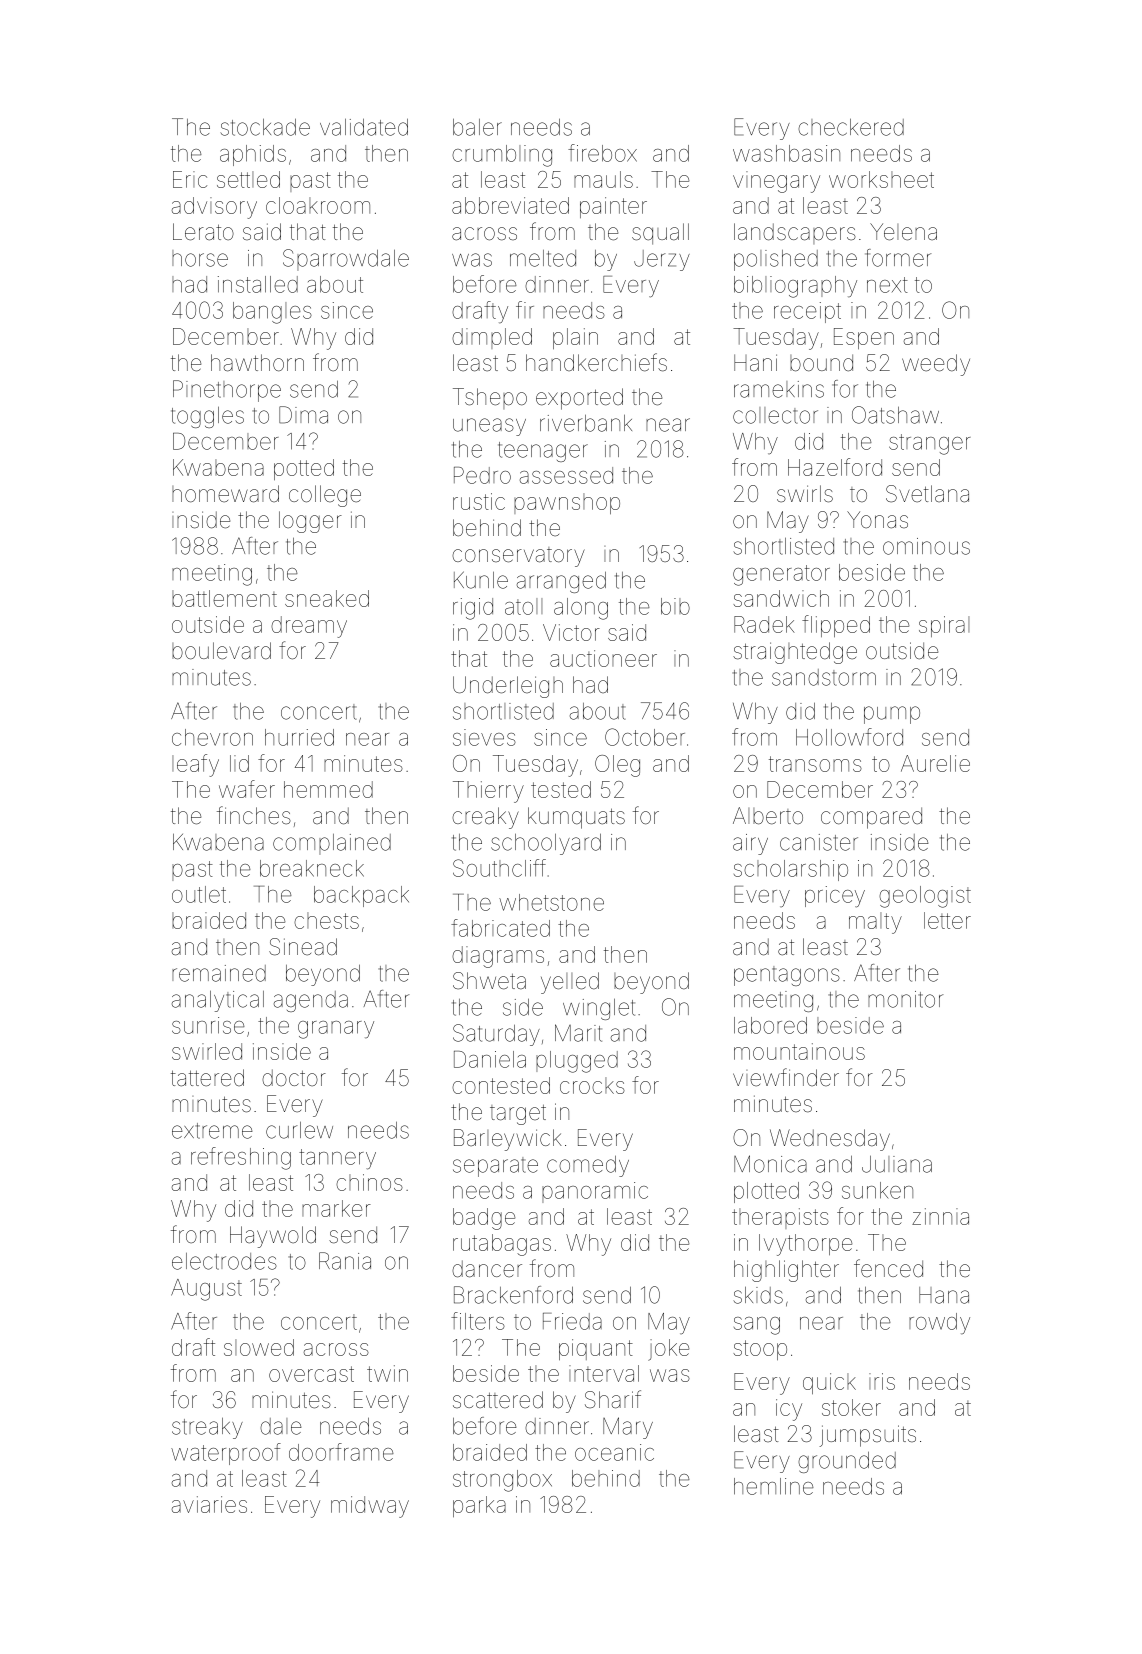  What do you see at coordinates (617, 766) in the document?
I see `Oleg` at bounding box center [617, 766].
